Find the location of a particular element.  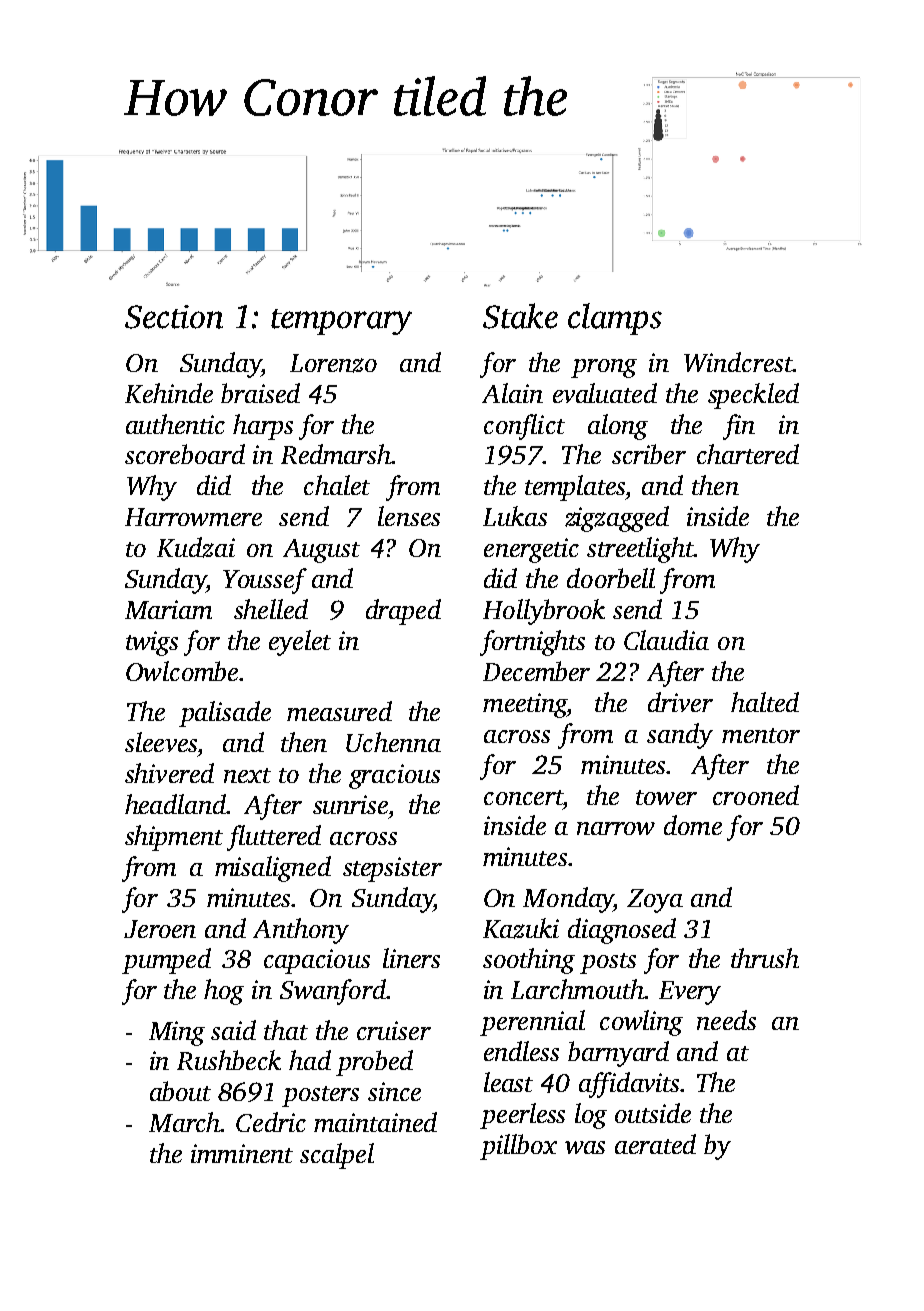

Stake is located at coordinates (520, 316).
